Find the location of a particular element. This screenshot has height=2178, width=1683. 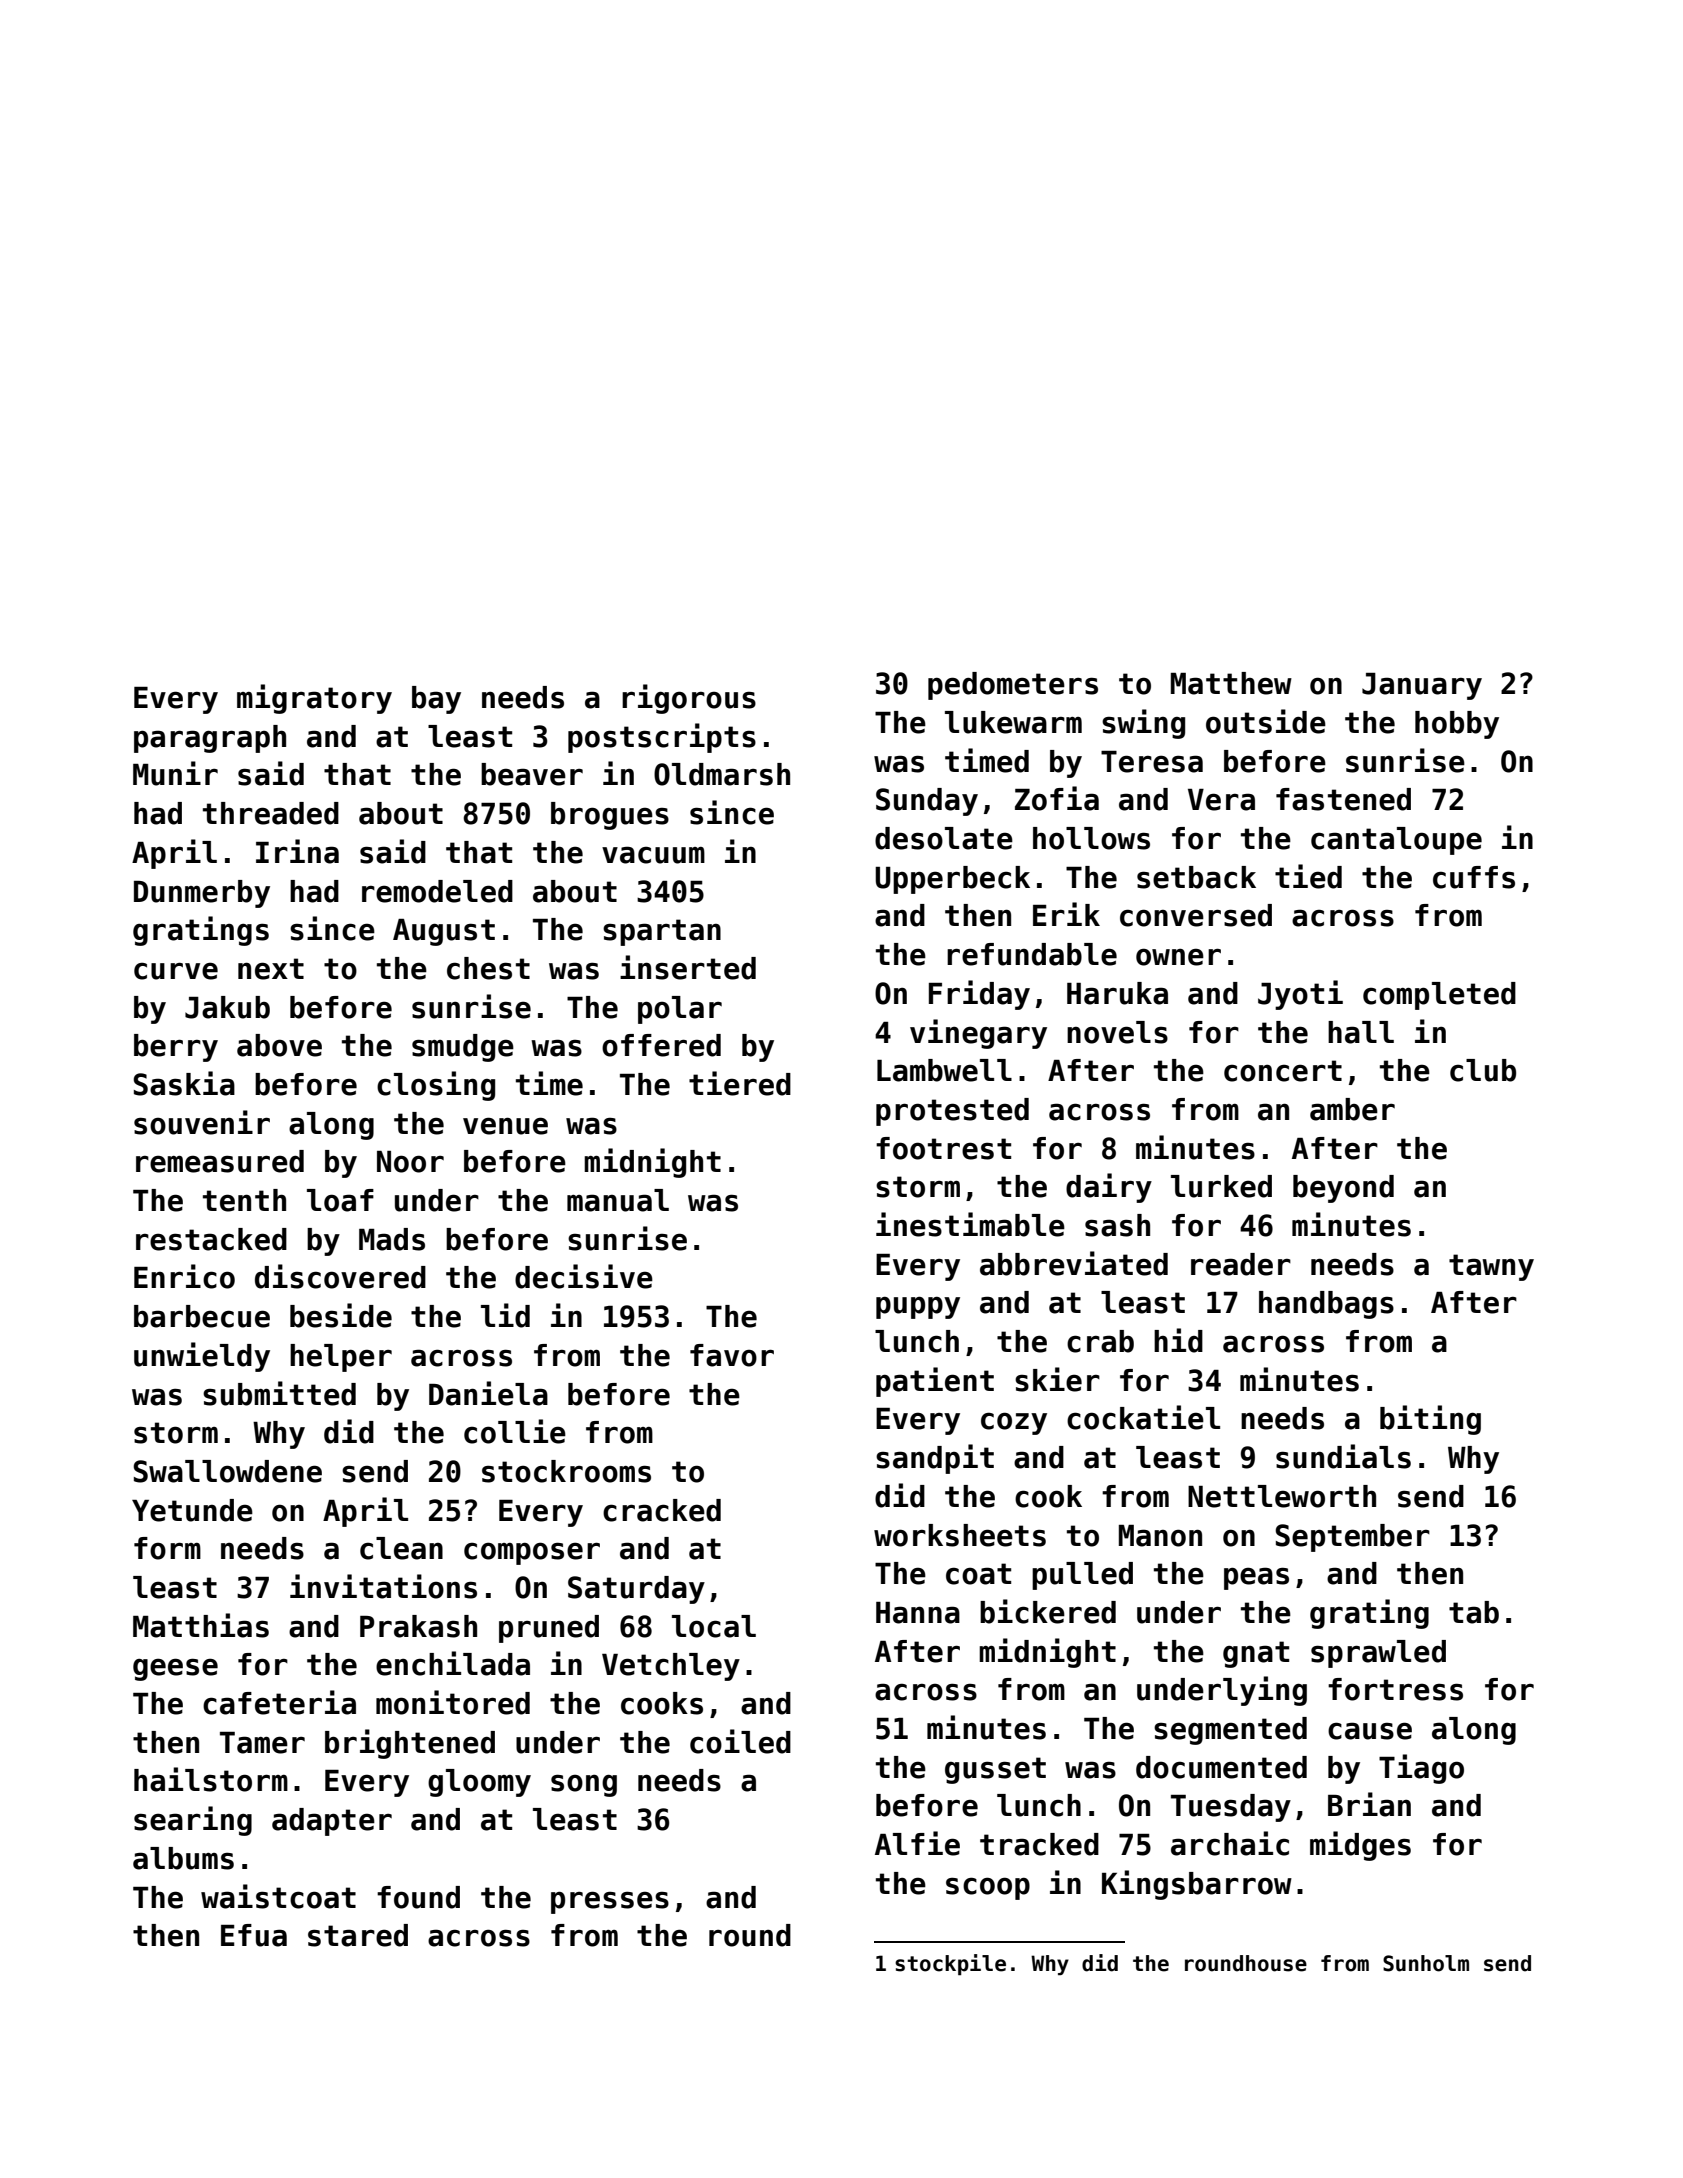

clean is located at coordinates (401, 1548).
